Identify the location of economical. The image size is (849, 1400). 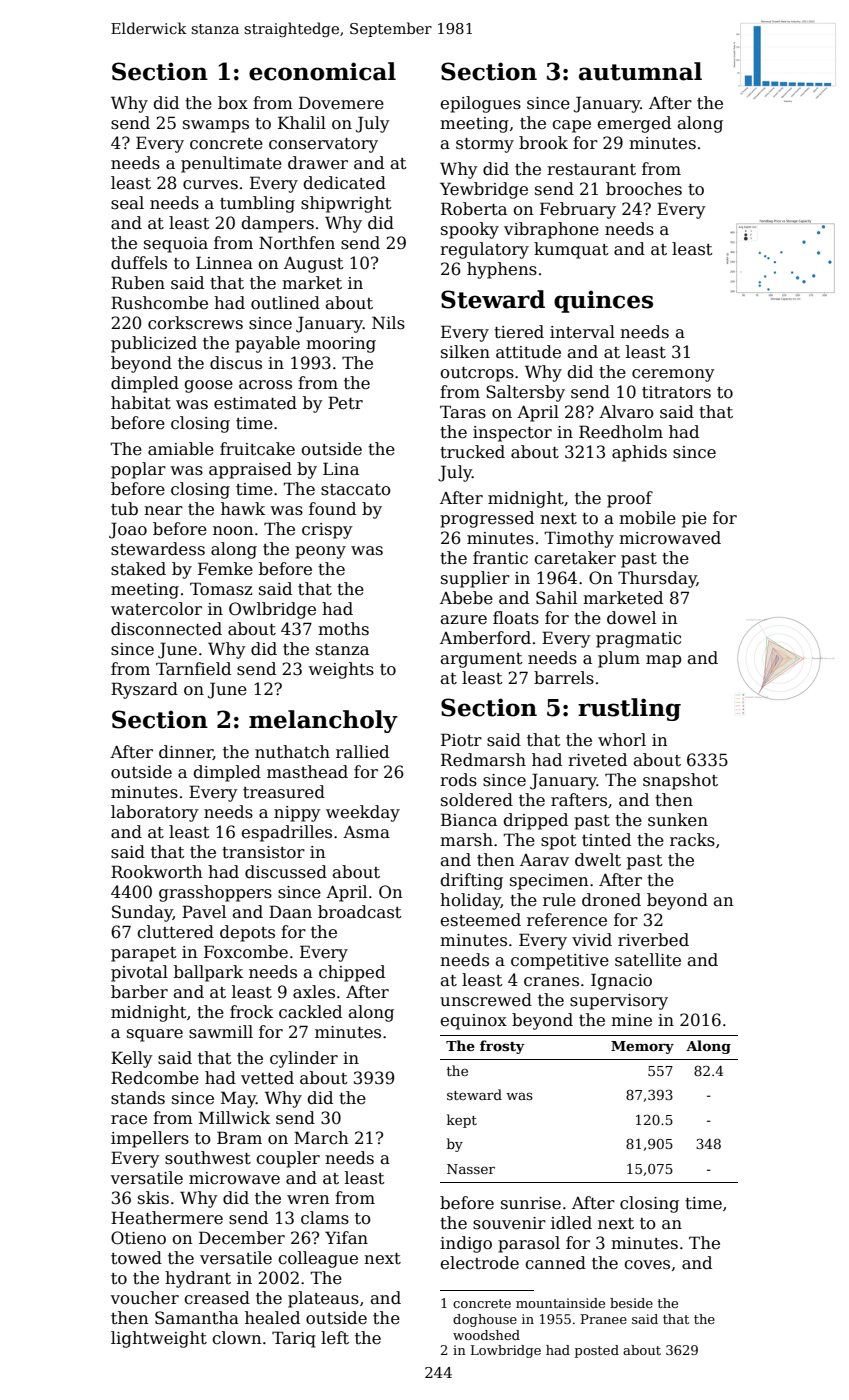
(322, 71).
